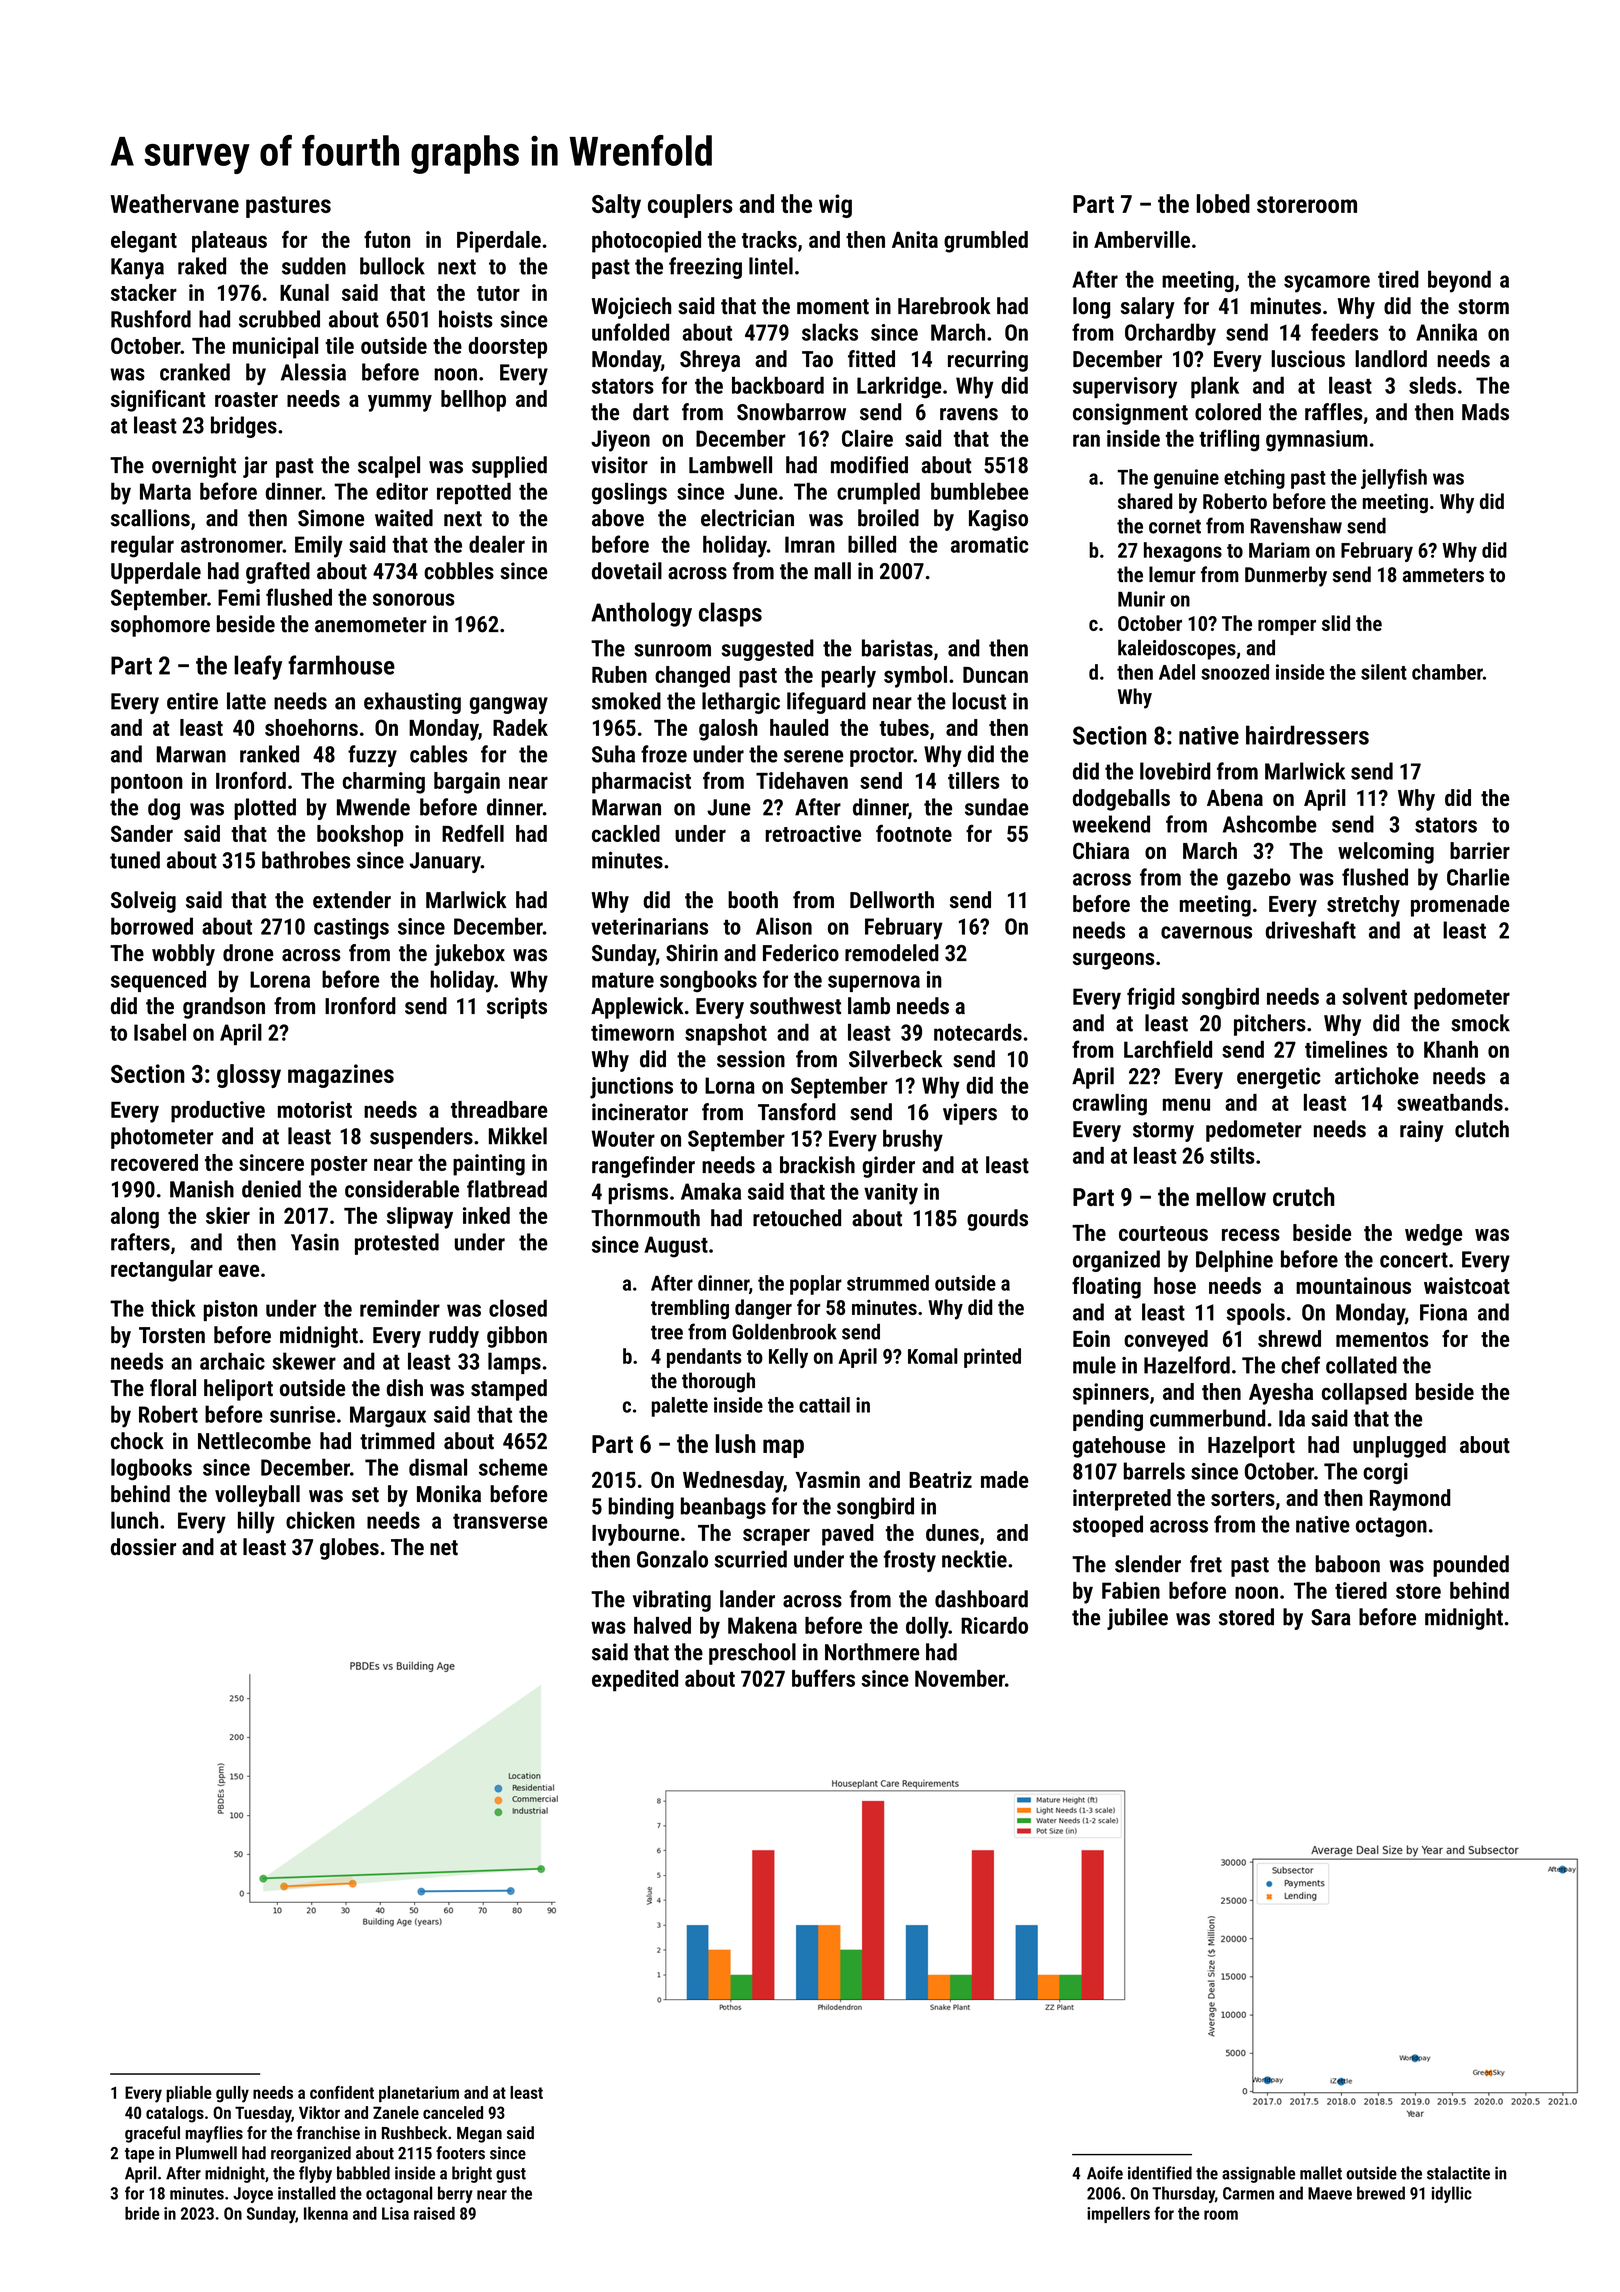 Image resolution: width=1620 pixels, height=2292 pixels. I want to click on gourds, so click(997, 1220).
